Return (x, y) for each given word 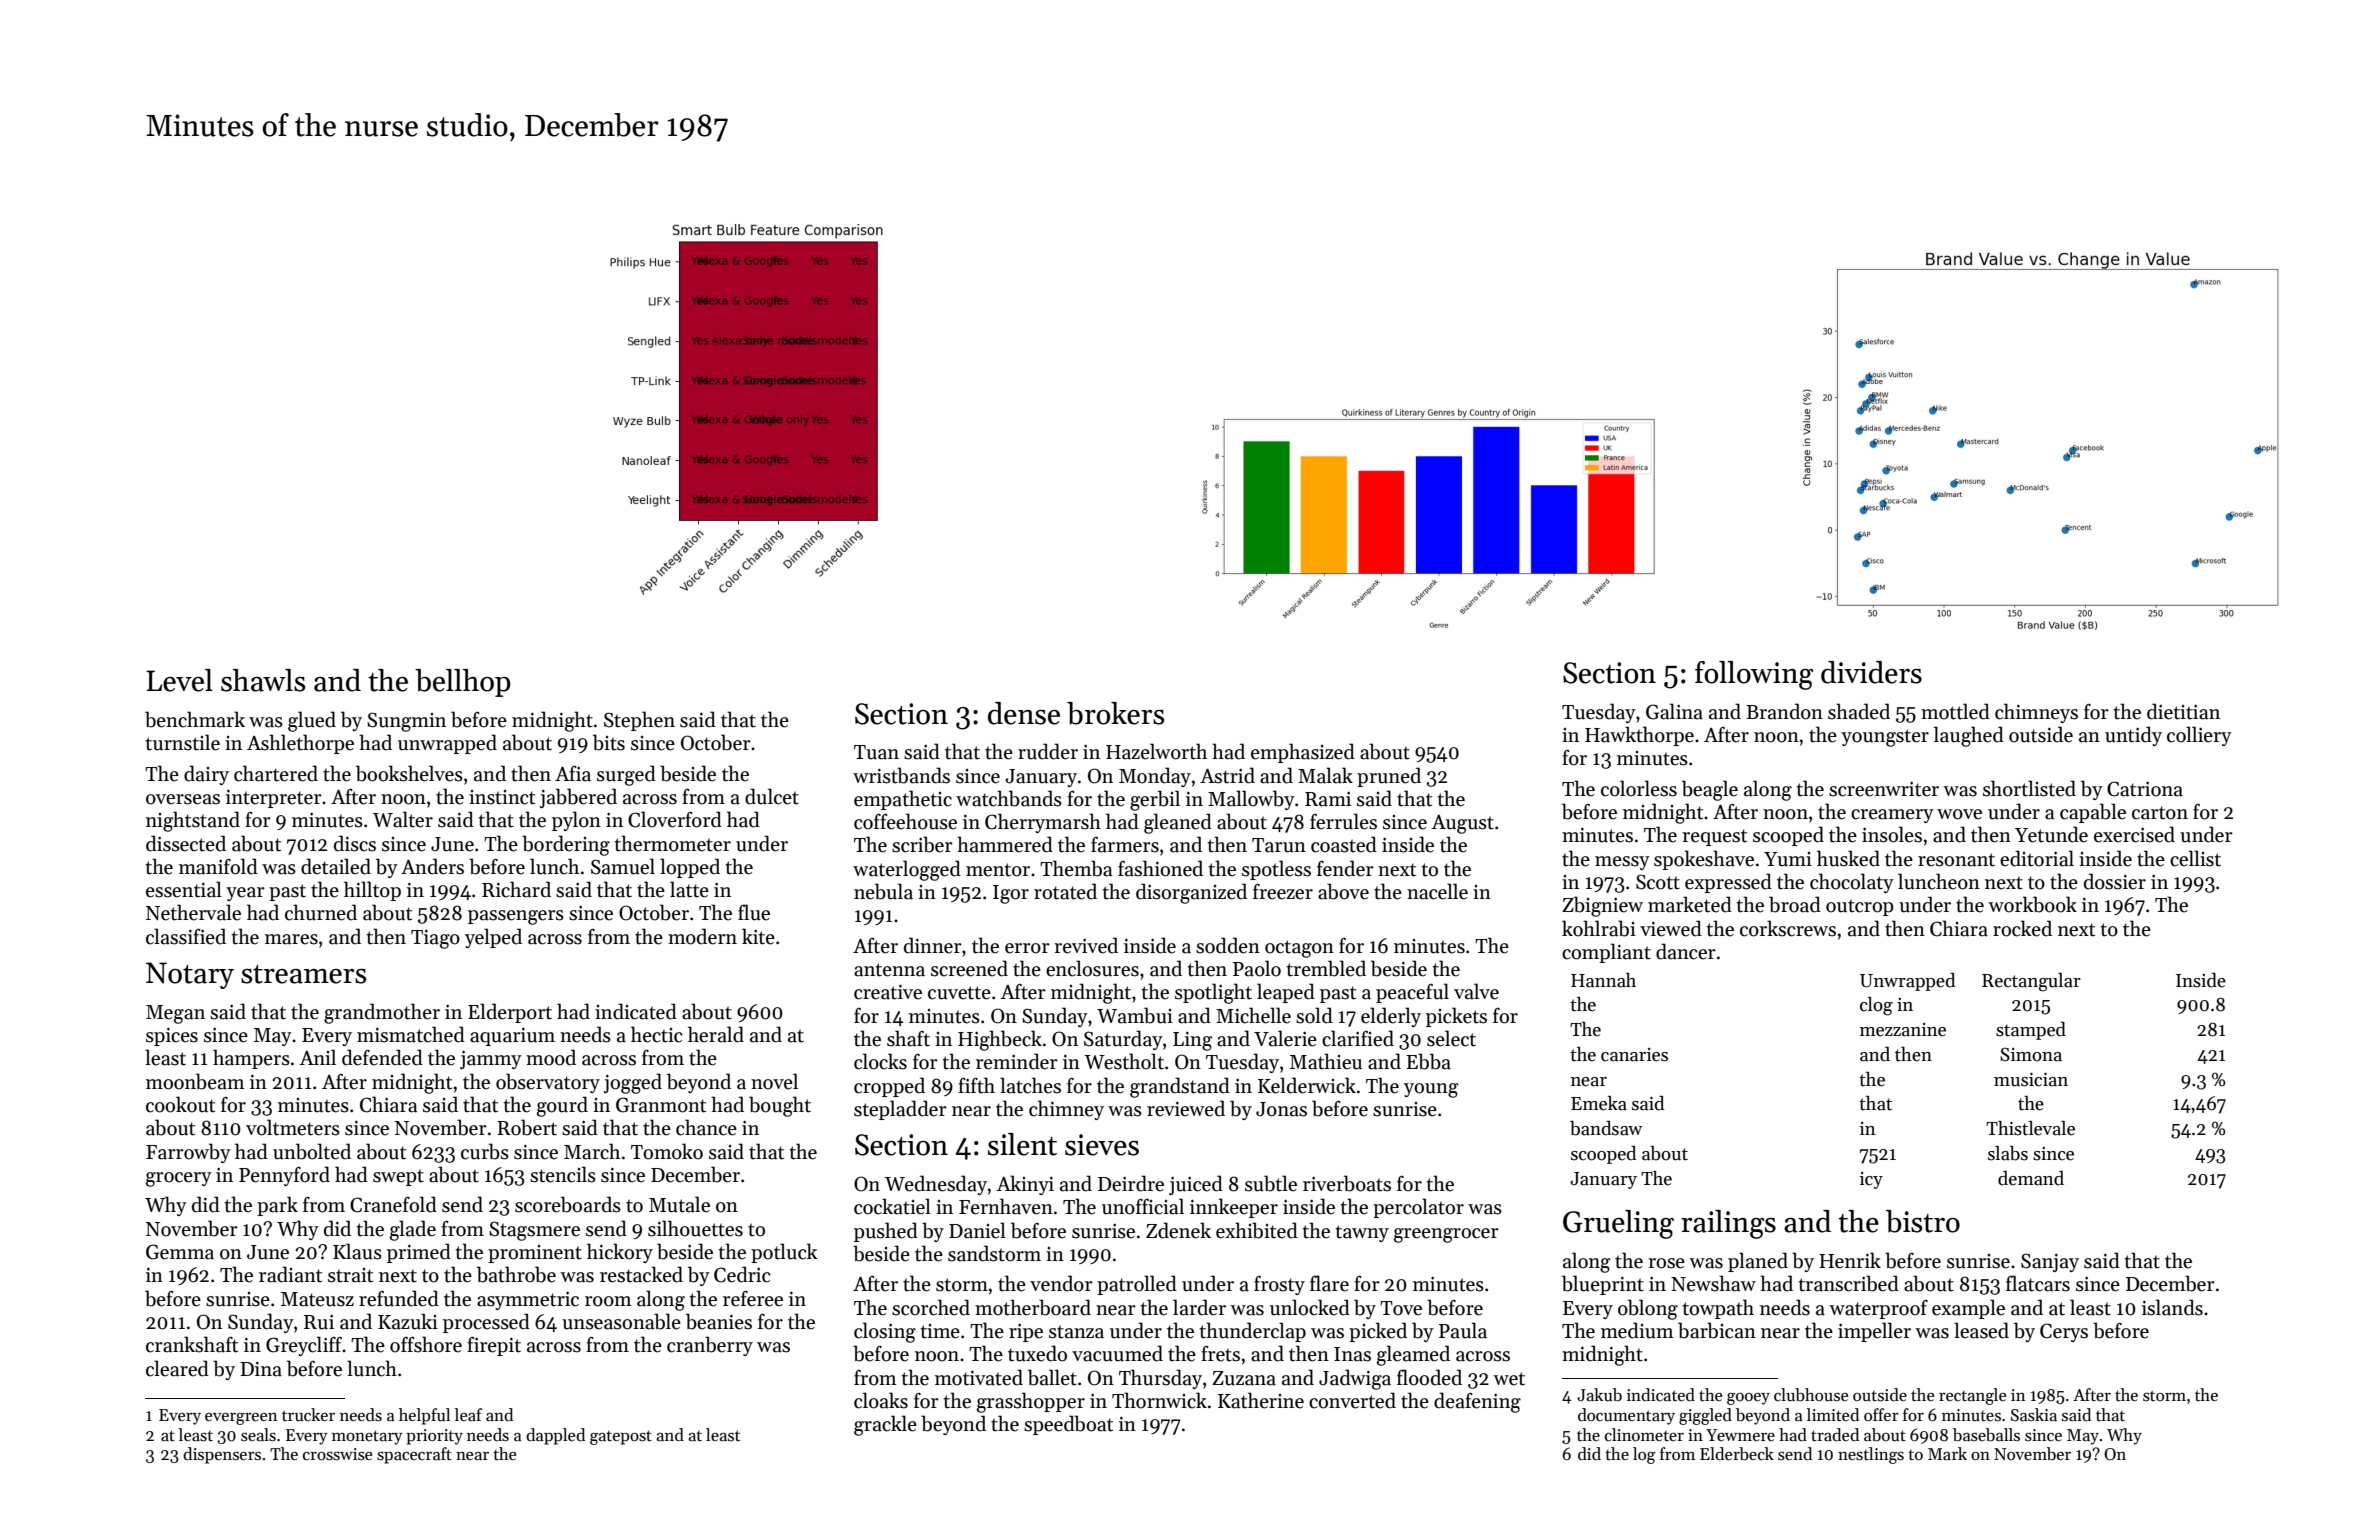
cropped (889, 1087)
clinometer (1644, 1435)
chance (706, 1127)
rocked (2022, 928)
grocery (179, 1179)
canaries (1634, 1055)
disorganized (1191, 893)
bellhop (463, 683)
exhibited (1257, 1230)
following (1754, 675)
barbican (1717, 1330)
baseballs (1986, 1435)
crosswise (337, 1454)
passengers (516, 917)
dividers (1871, 672)
